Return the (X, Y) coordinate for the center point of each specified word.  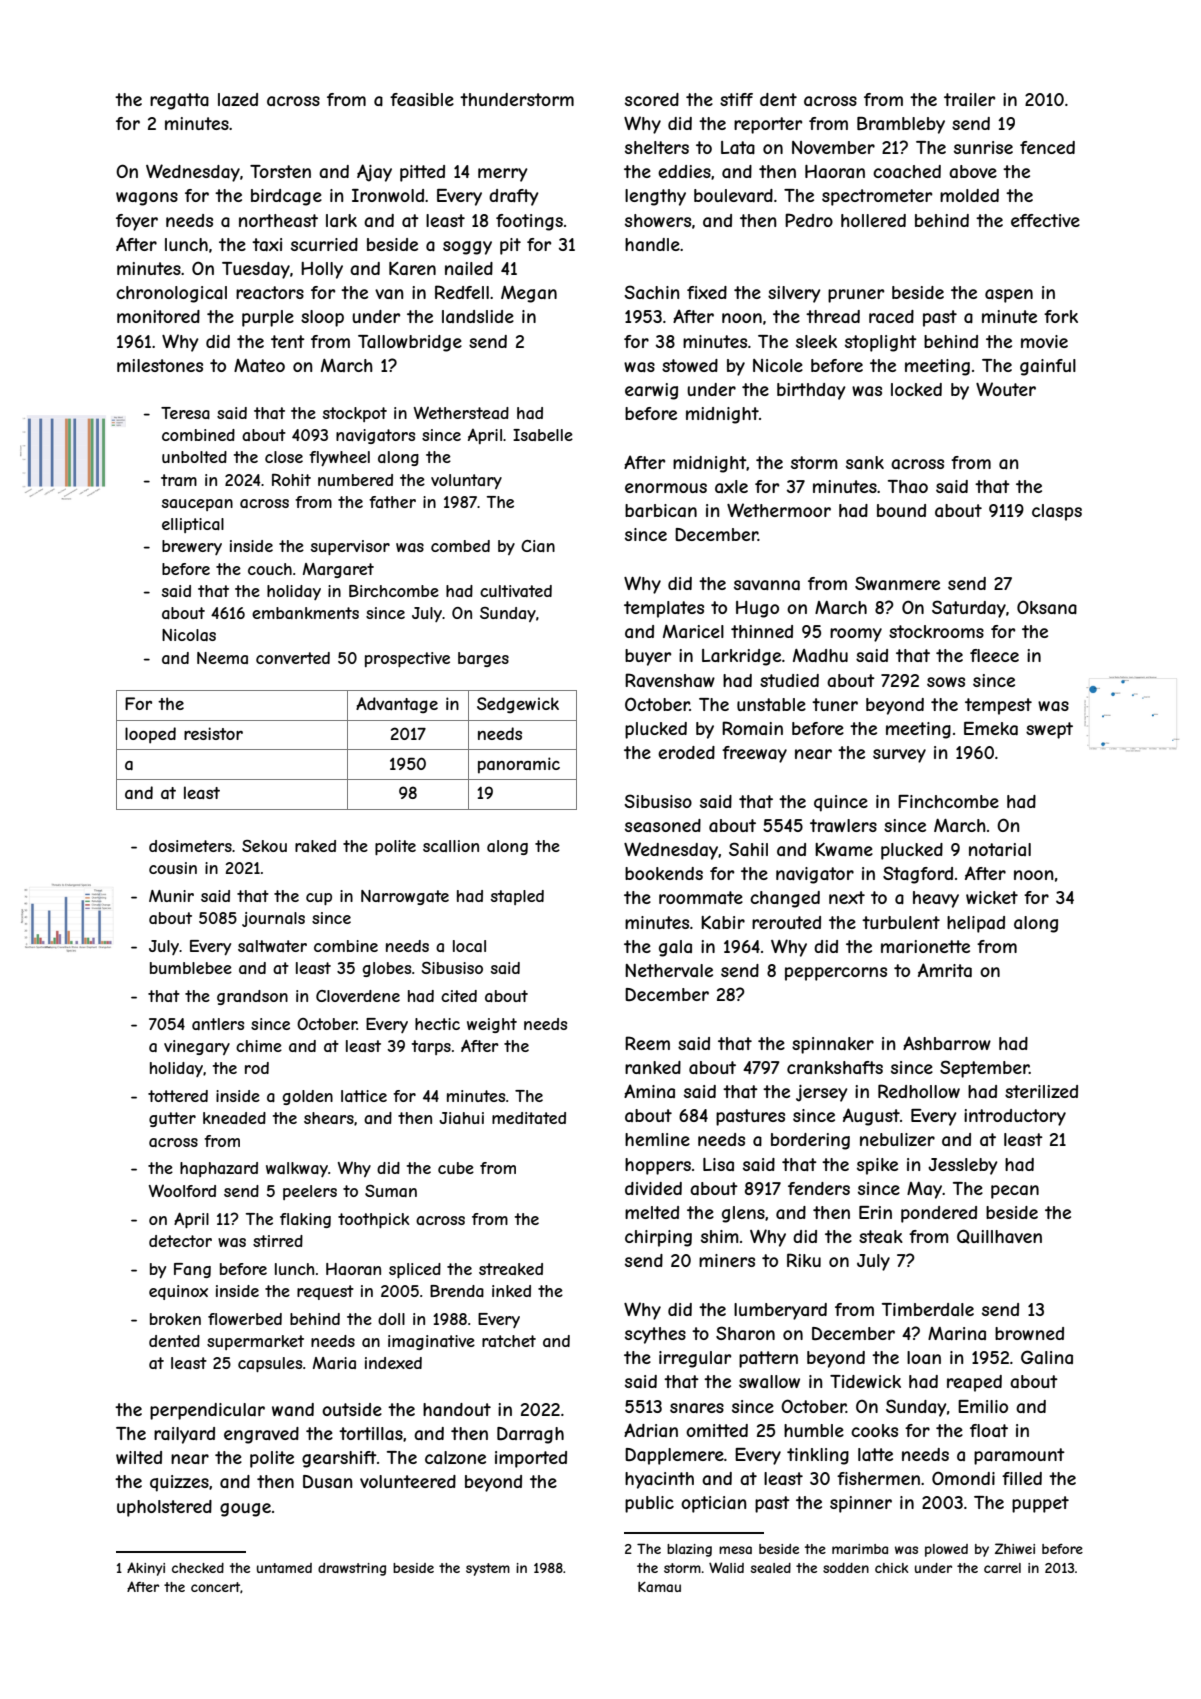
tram (179, 480)
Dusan (328, 1481)
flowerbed (245, 1319)
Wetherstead (461, 412)
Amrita (945, 970)
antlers (218, 1024)
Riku (804, 1260)
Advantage (397, 705)
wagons (147, 199)
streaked (511, 1269)
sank (865, 462)
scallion (451, 846)
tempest (998, 706)
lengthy (655, 197)
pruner (856, 296)
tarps (431, 1047)
